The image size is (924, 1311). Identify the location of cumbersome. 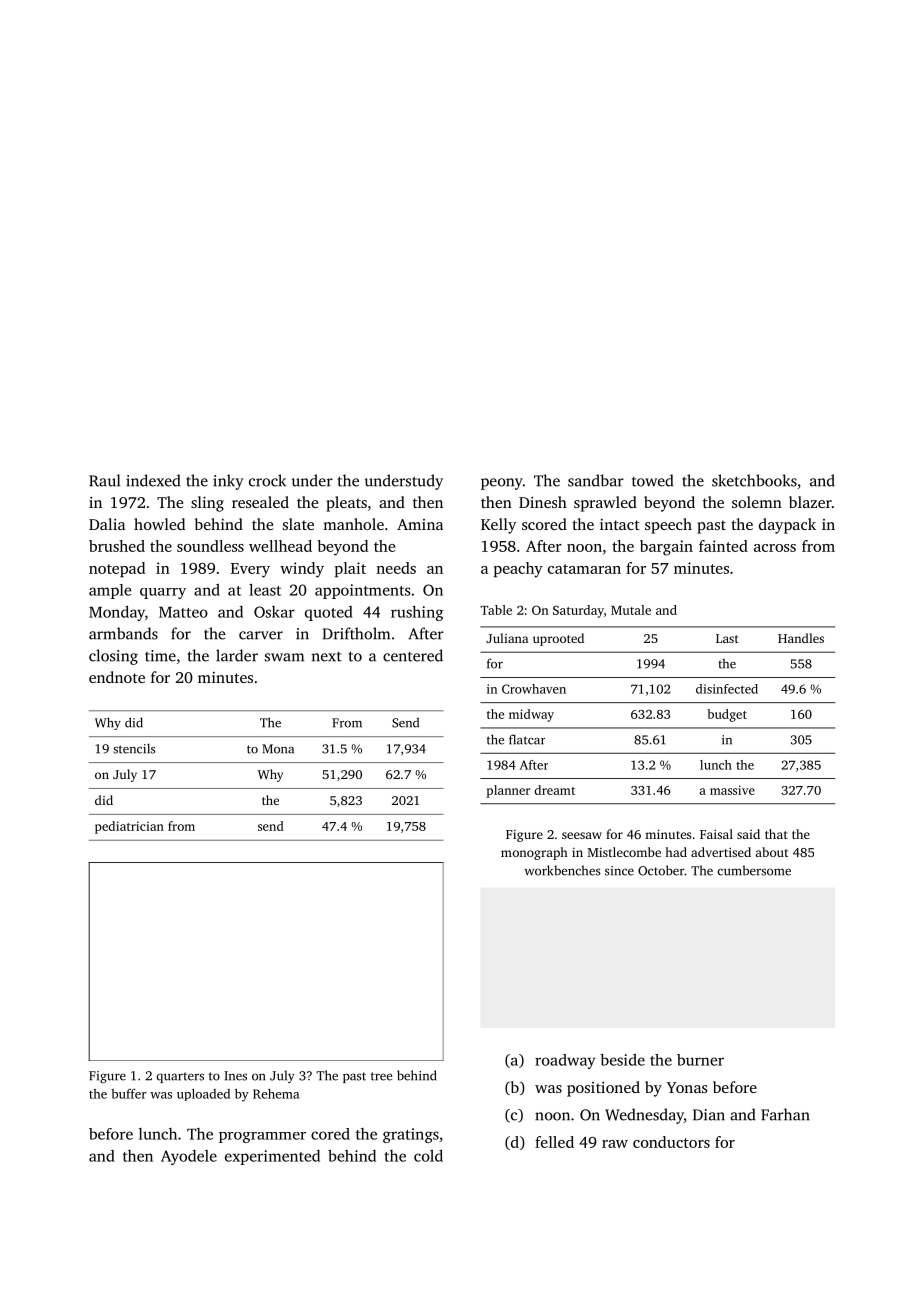
(754, 870).
